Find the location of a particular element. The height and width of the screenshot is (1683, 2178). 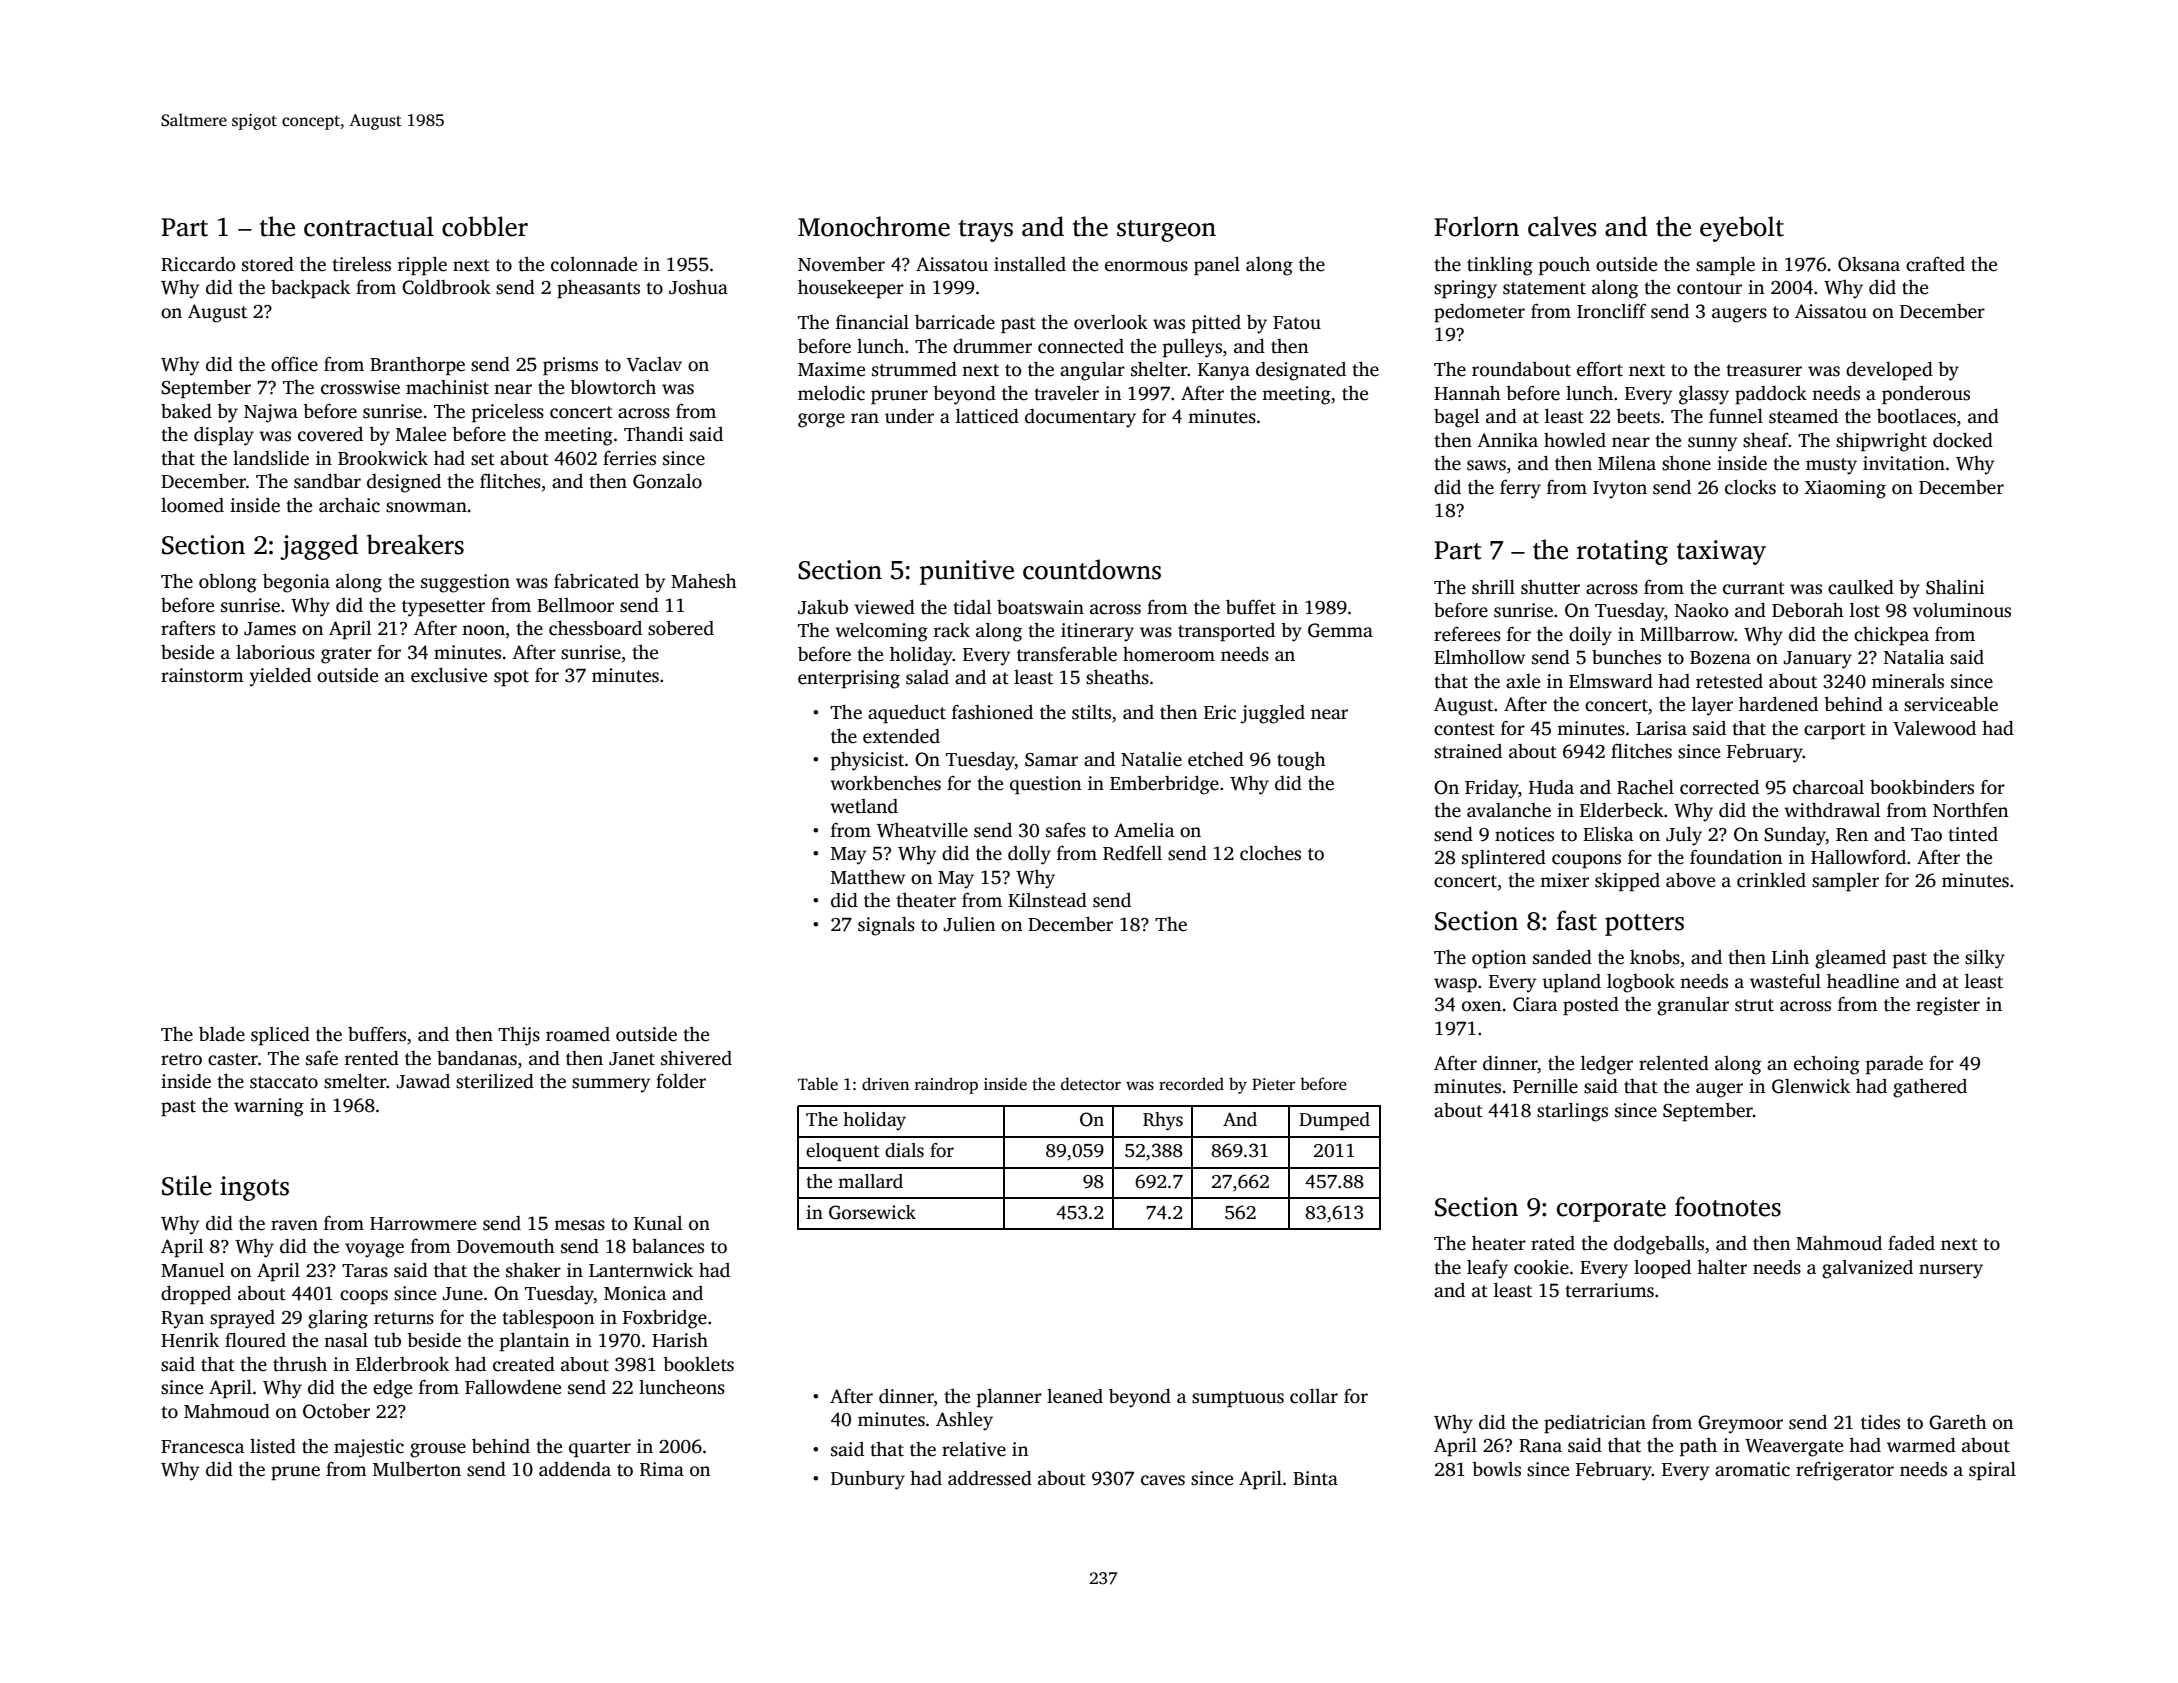

docked is located at coordinates (1963, 440).
